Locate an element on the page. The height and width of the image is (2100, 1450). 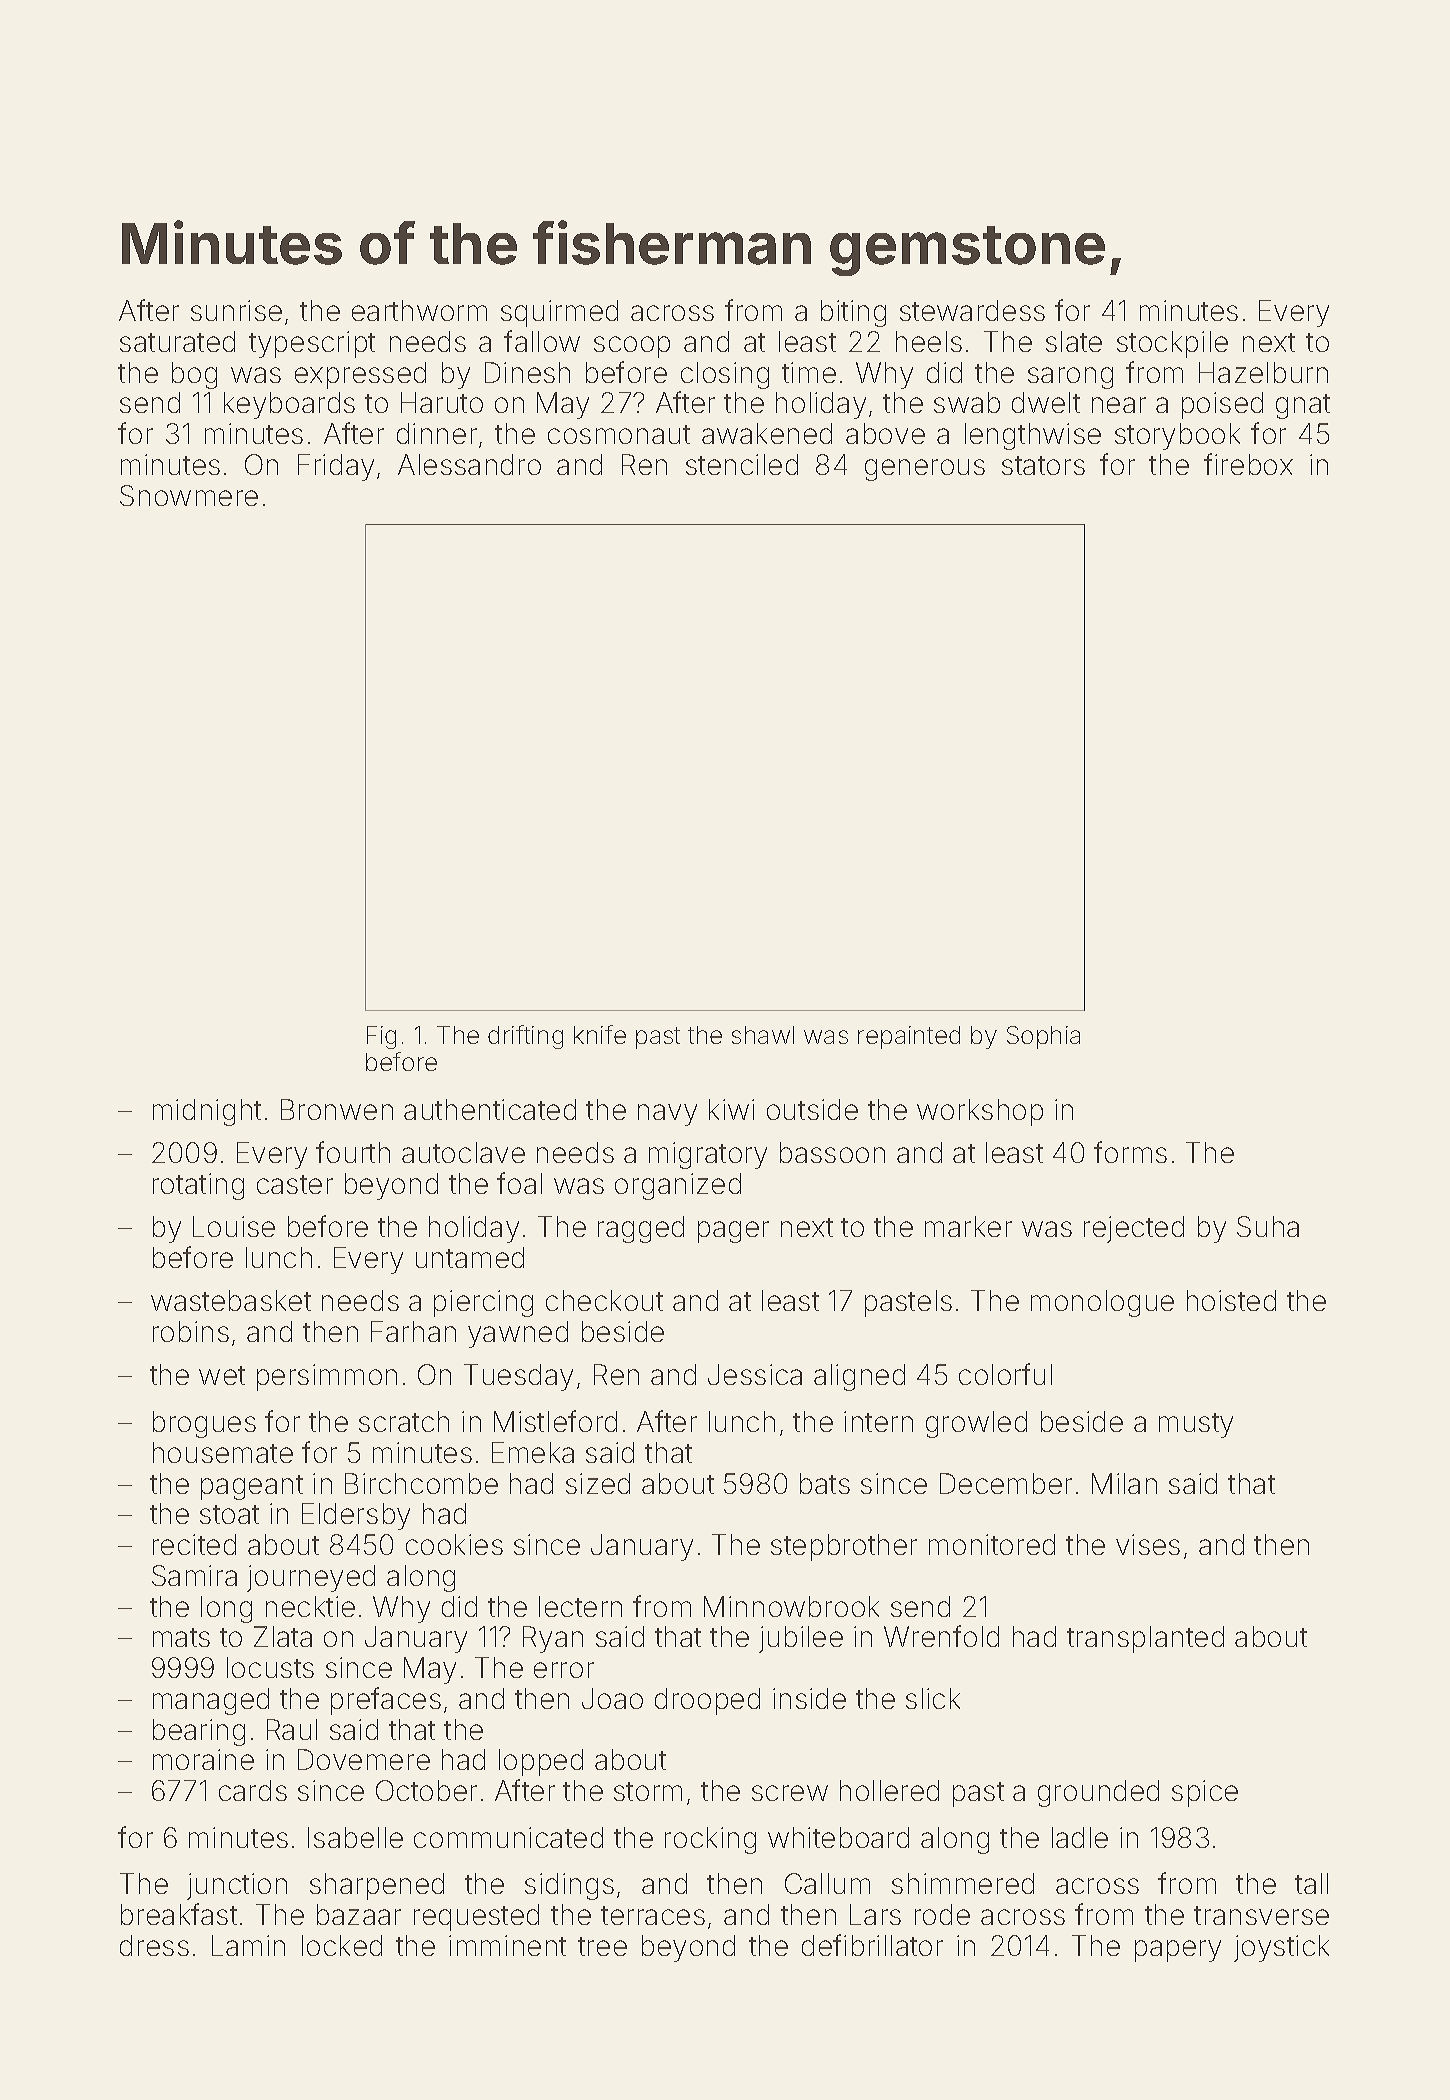
saturated is located at coordinates (177, 341).
